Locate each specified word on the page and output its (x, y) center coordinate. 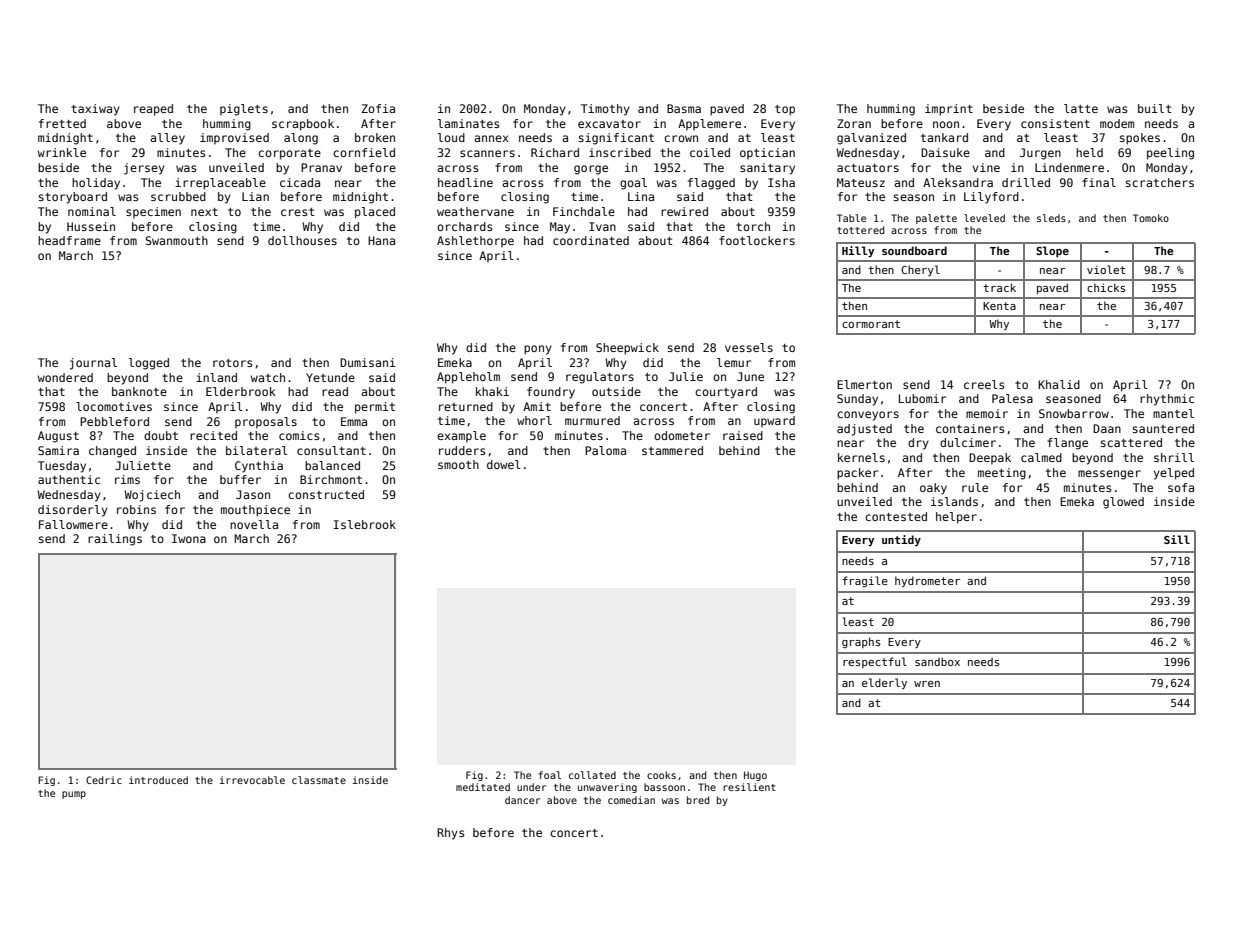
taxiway (95, 110)
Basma (684, 108)
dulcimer (968, 442)
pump (74, 795)
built (1155, 108)
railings (115, 540)
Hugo (755, 776)
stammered (672, 450)
